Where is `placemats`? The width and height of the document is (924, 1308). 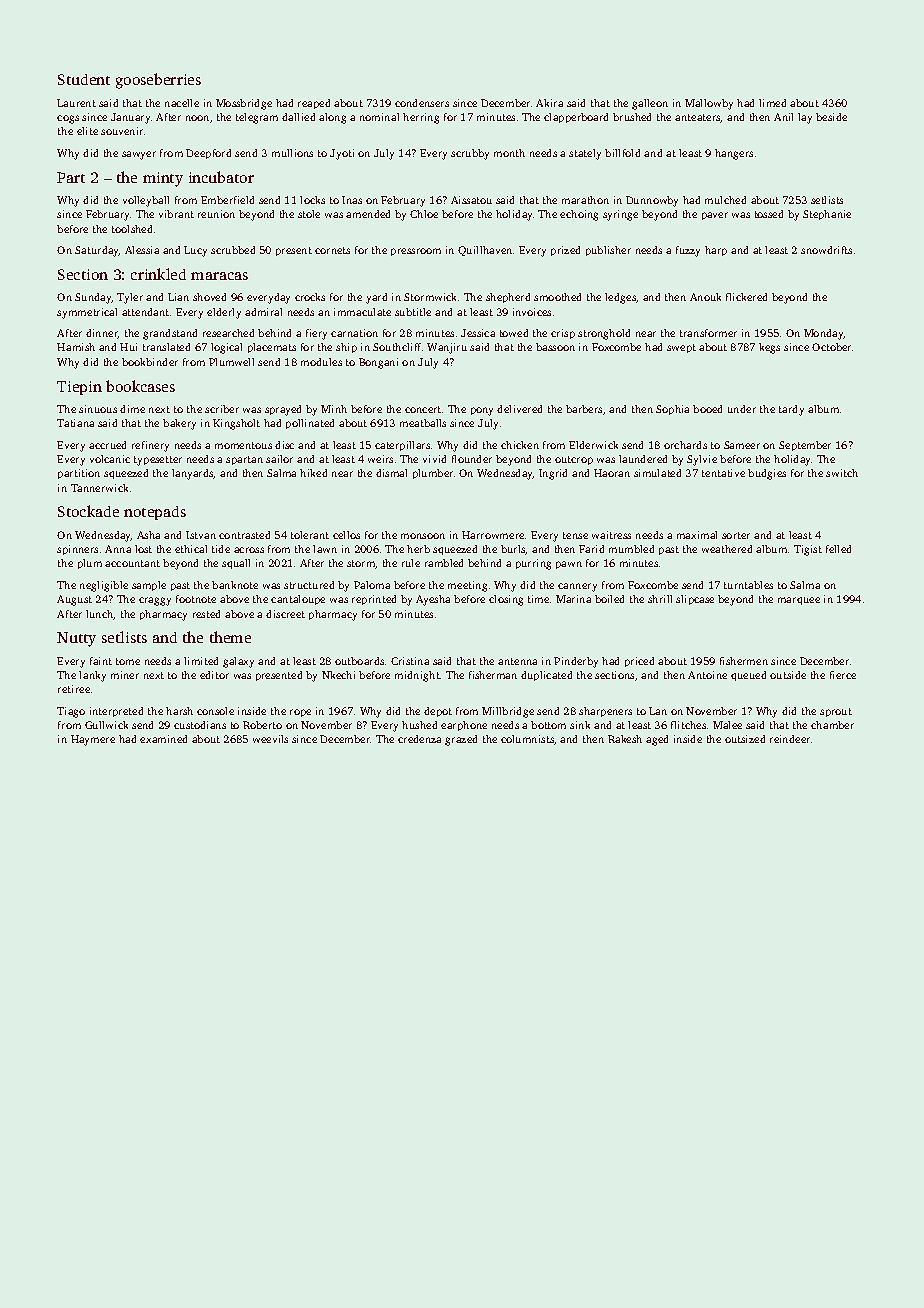 placemats is located at coordinates (272, 348).
